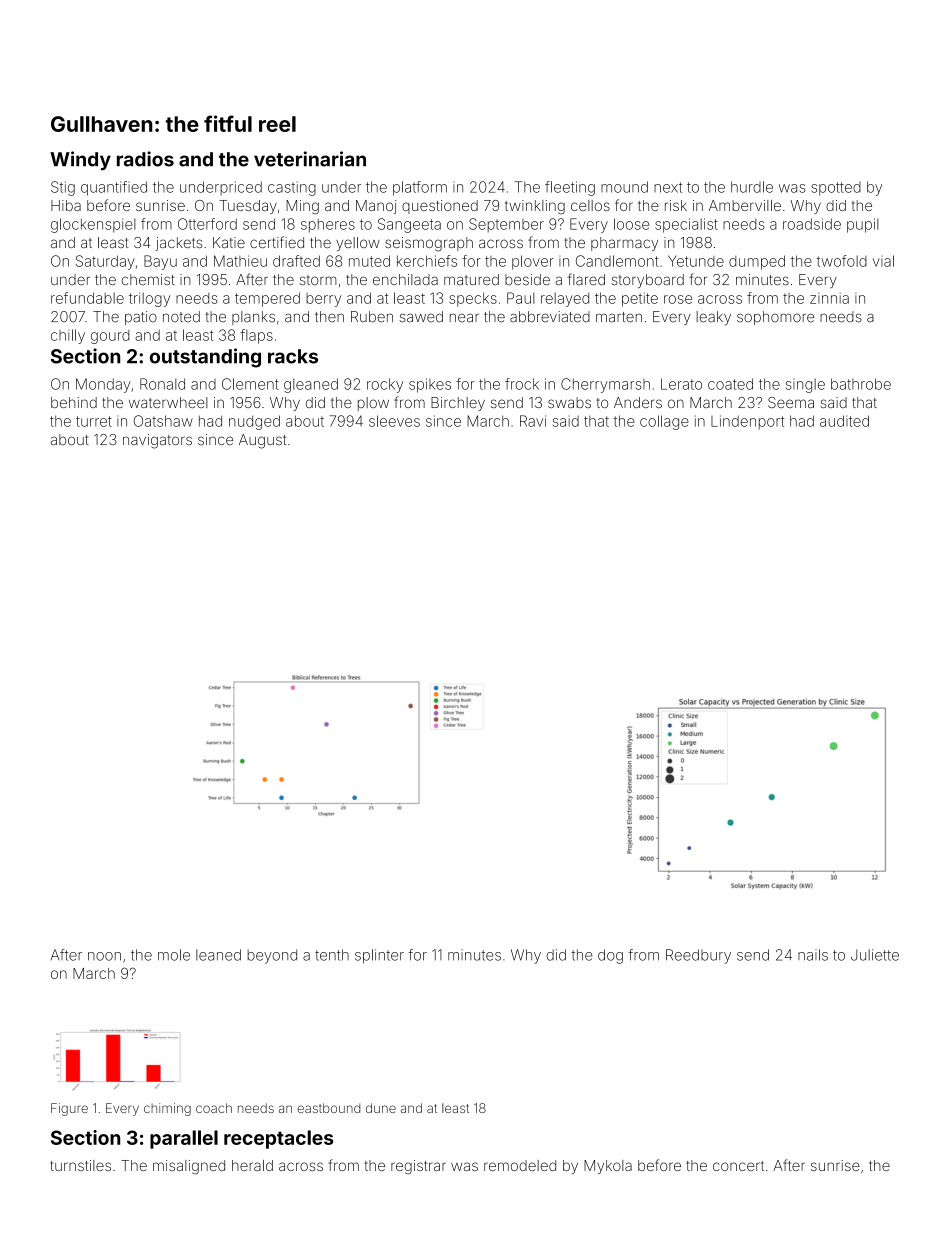 The height and width of the screenshot is (1233, 952). What do you see at coordinates (157, 441) in the screenshot?
I see `navigators` at bounding box center [157, 441].
